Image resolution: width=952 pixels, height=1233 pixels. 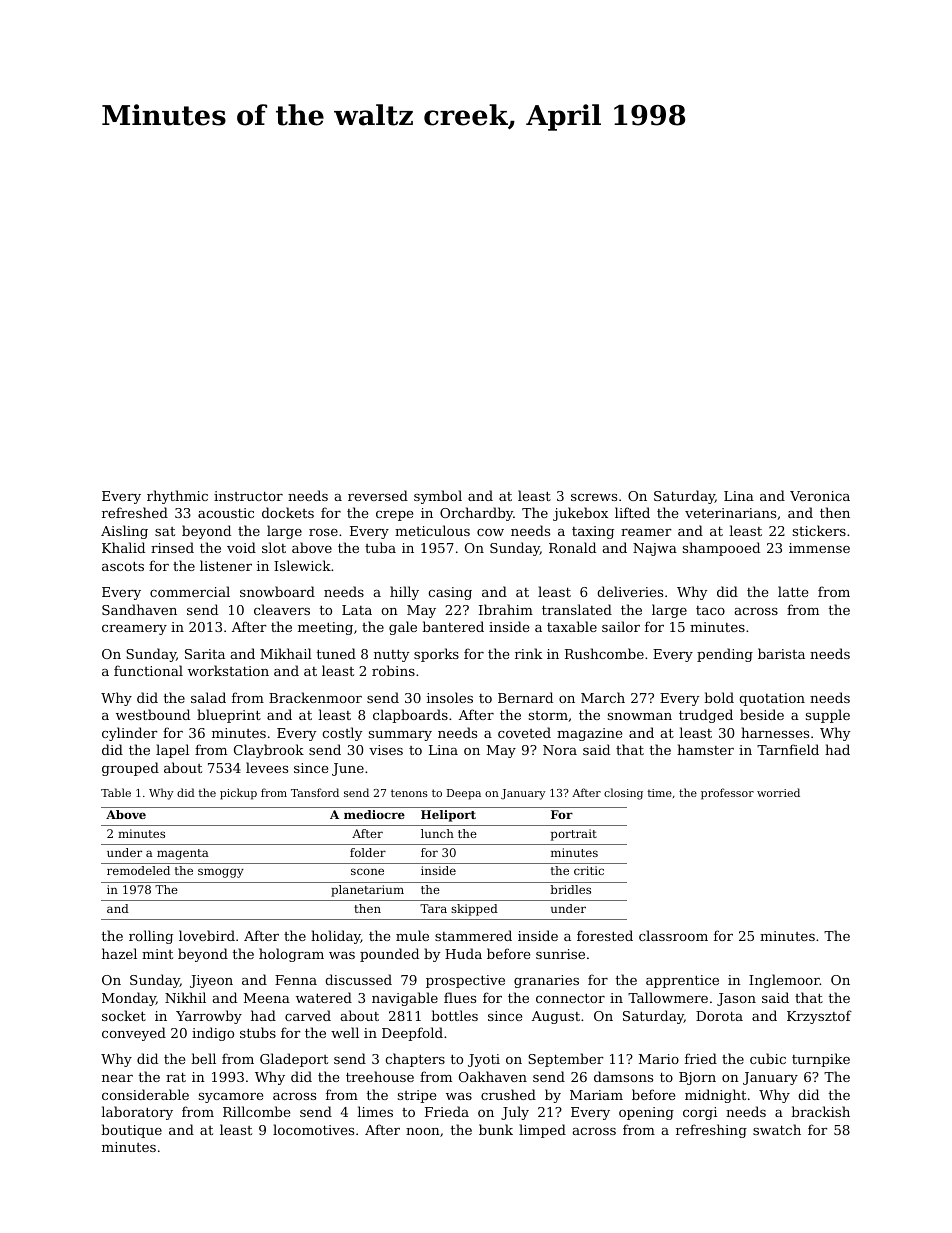 I want to click on boutique, so click(x=131, y=1131).
